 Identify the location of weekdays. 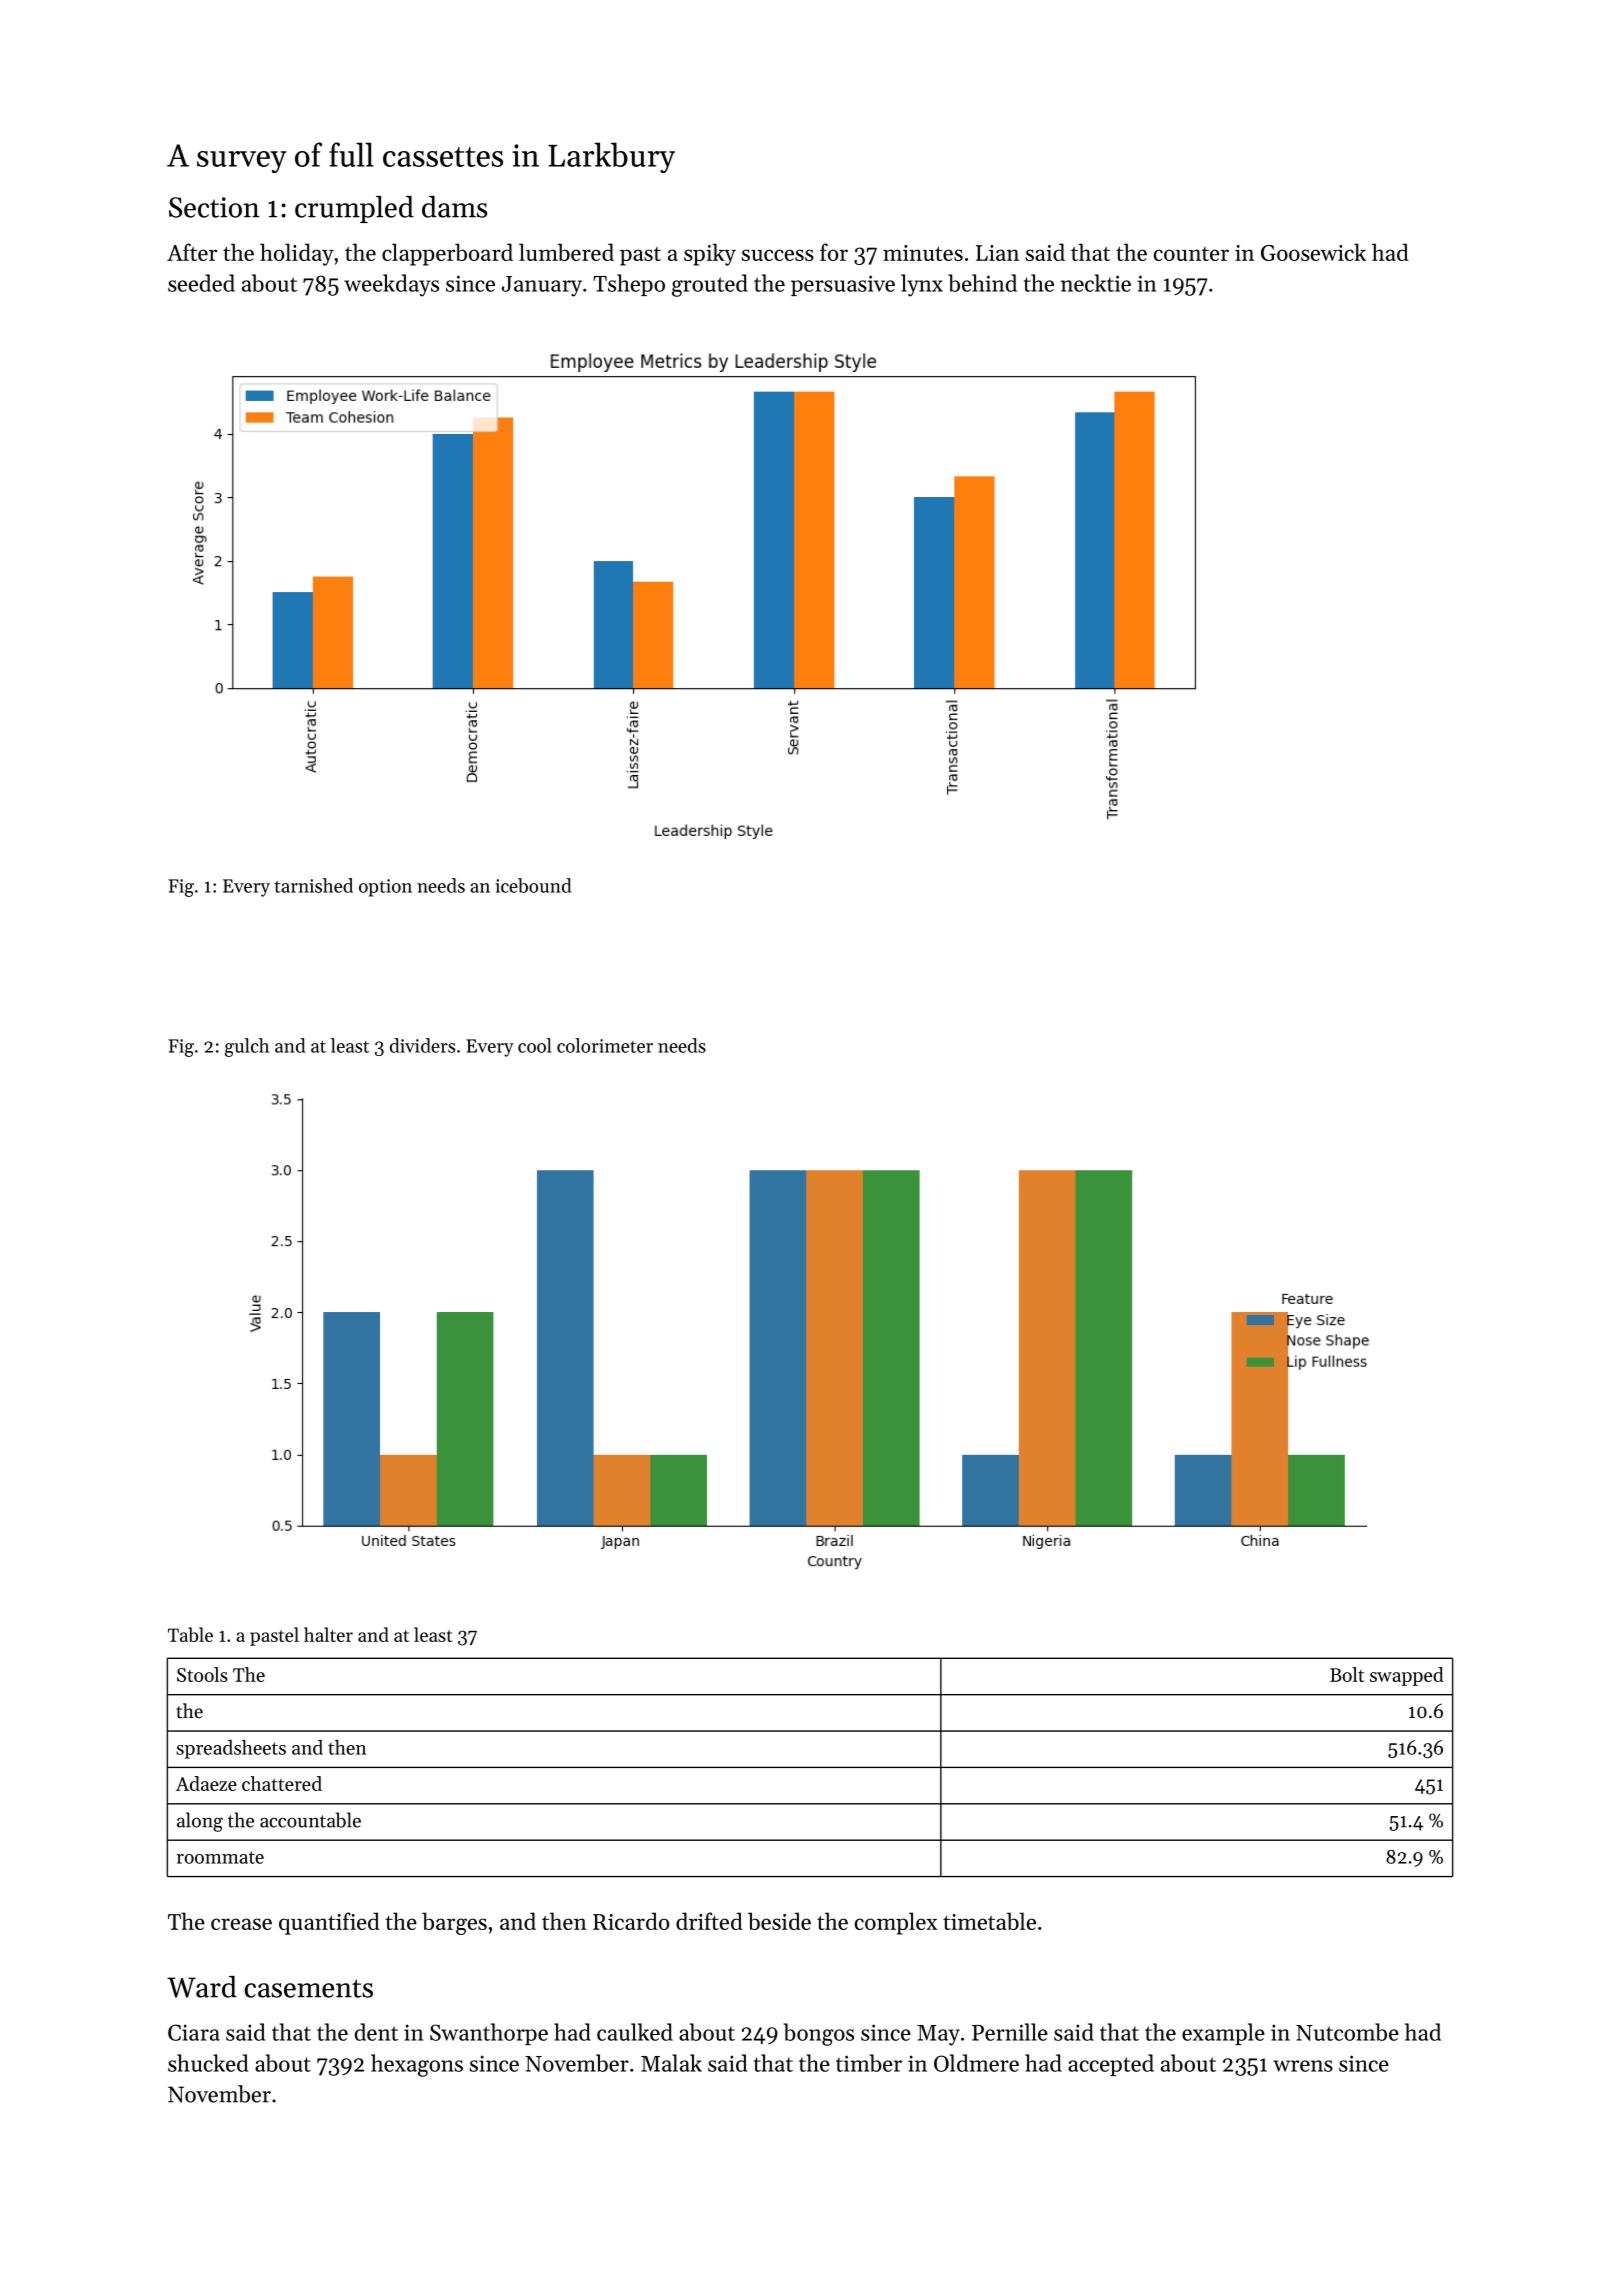
(391, 285).
